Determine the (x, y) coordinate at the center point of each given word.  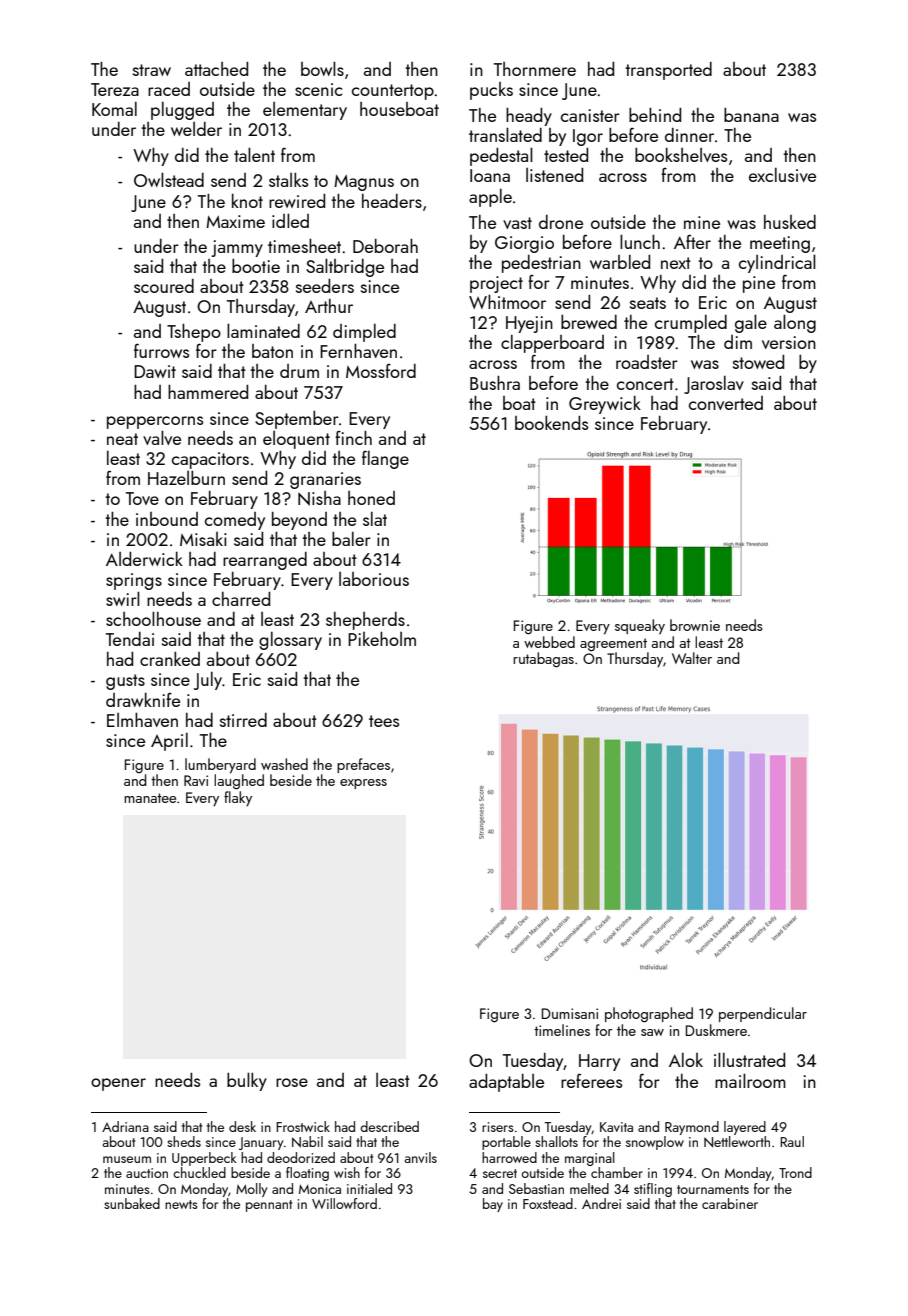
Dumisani (570, 1013)
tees (384, 721)
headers (392, 201)
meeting (780, 244)
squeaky (640, 626)
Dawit (155, 371)
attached (216, 69)
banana (751, 115)
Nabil (307, 1142)
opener (118, 1084)
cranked (170, 658)
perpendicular (763, 1014)
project (496, 284)
